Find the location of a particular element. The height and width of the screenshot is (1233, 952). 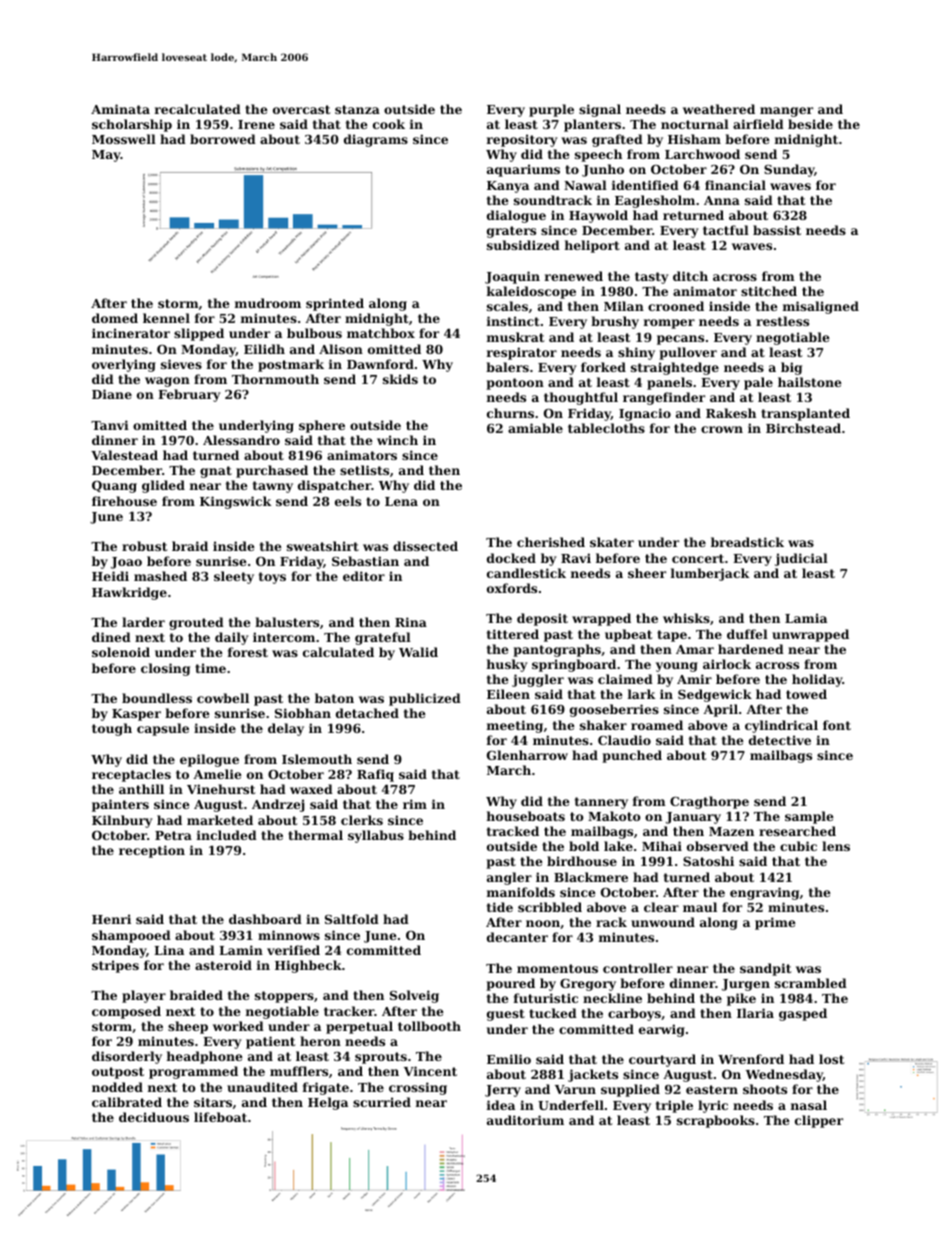

purple is located at coordinates (551, 110).
